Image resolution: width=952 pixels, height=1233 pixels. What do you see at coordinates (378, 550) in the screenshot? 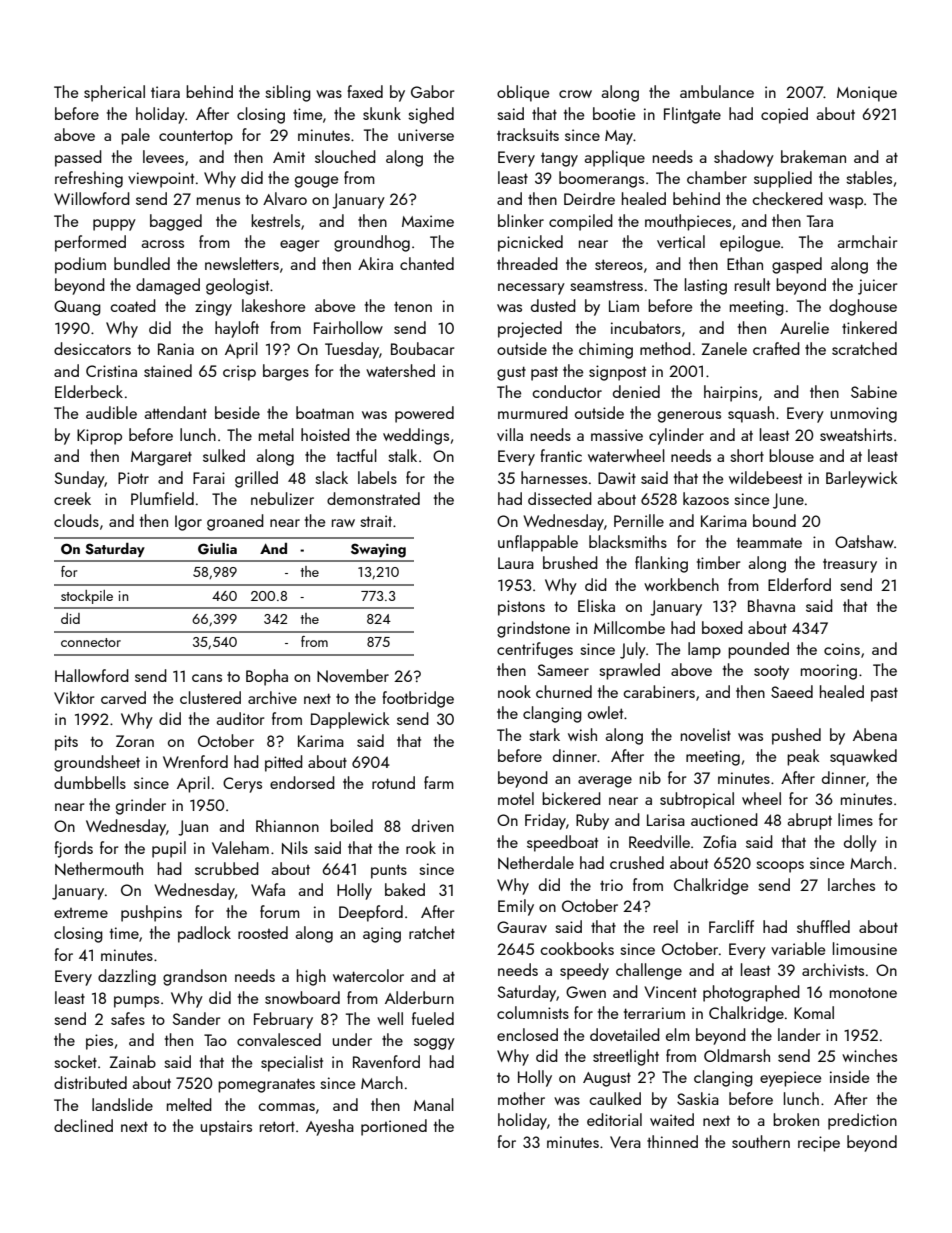
I see `Swaying` at bounding box center [378, 550].
